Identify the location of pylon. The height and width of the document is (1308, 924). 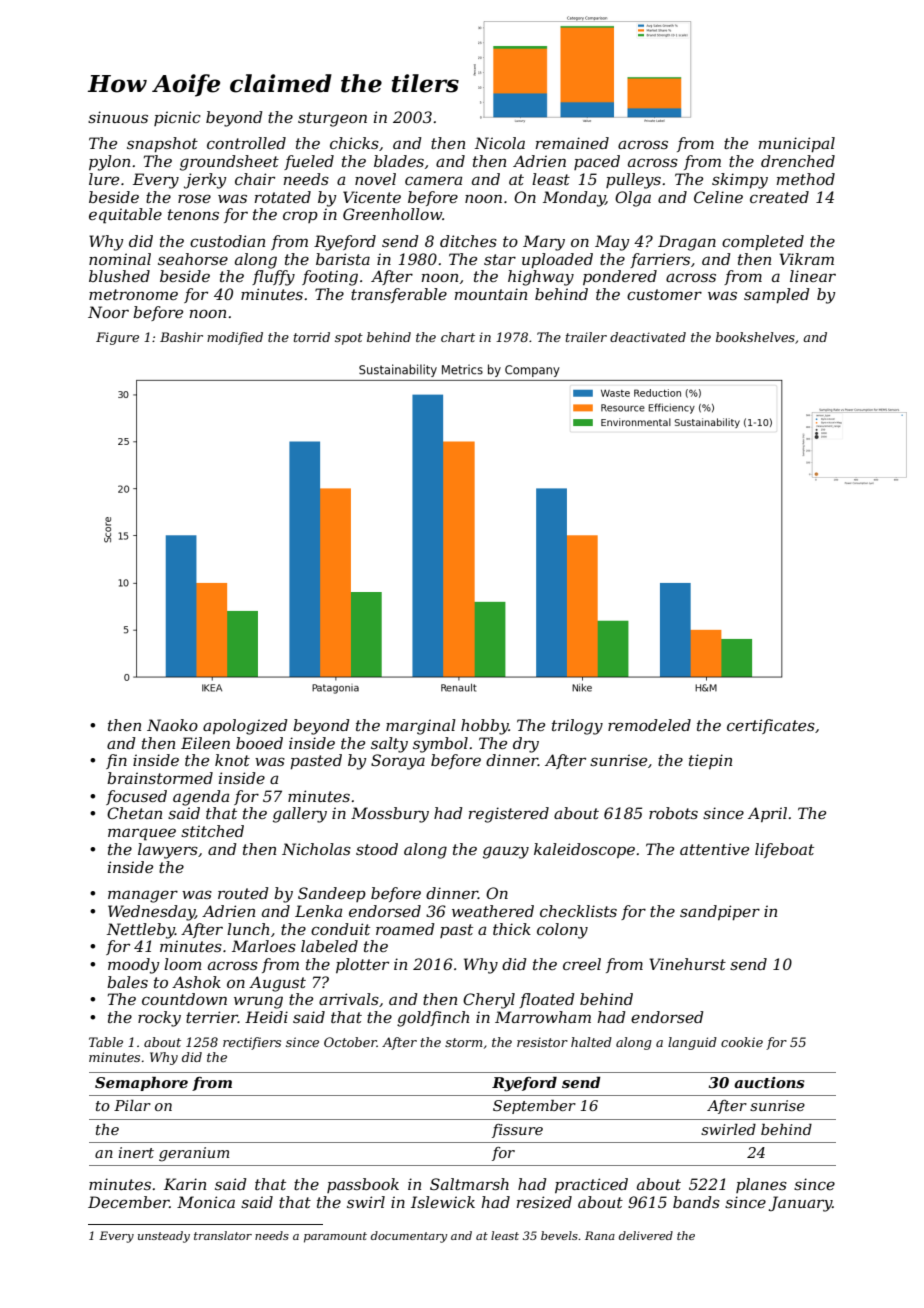
(109, 163).
